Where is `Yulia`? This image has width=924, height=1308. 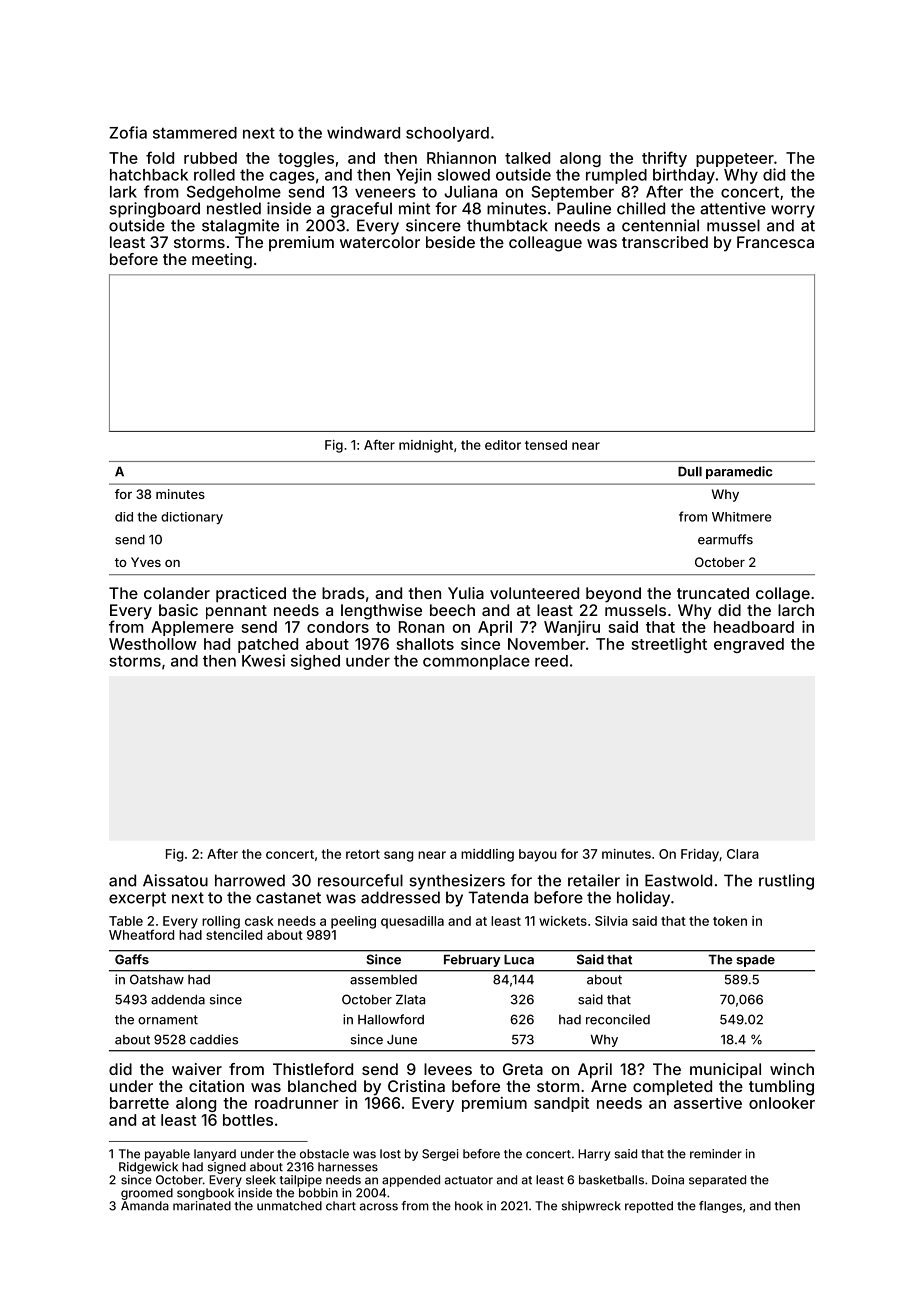
Yulia is located at coordinates (466, 593).
